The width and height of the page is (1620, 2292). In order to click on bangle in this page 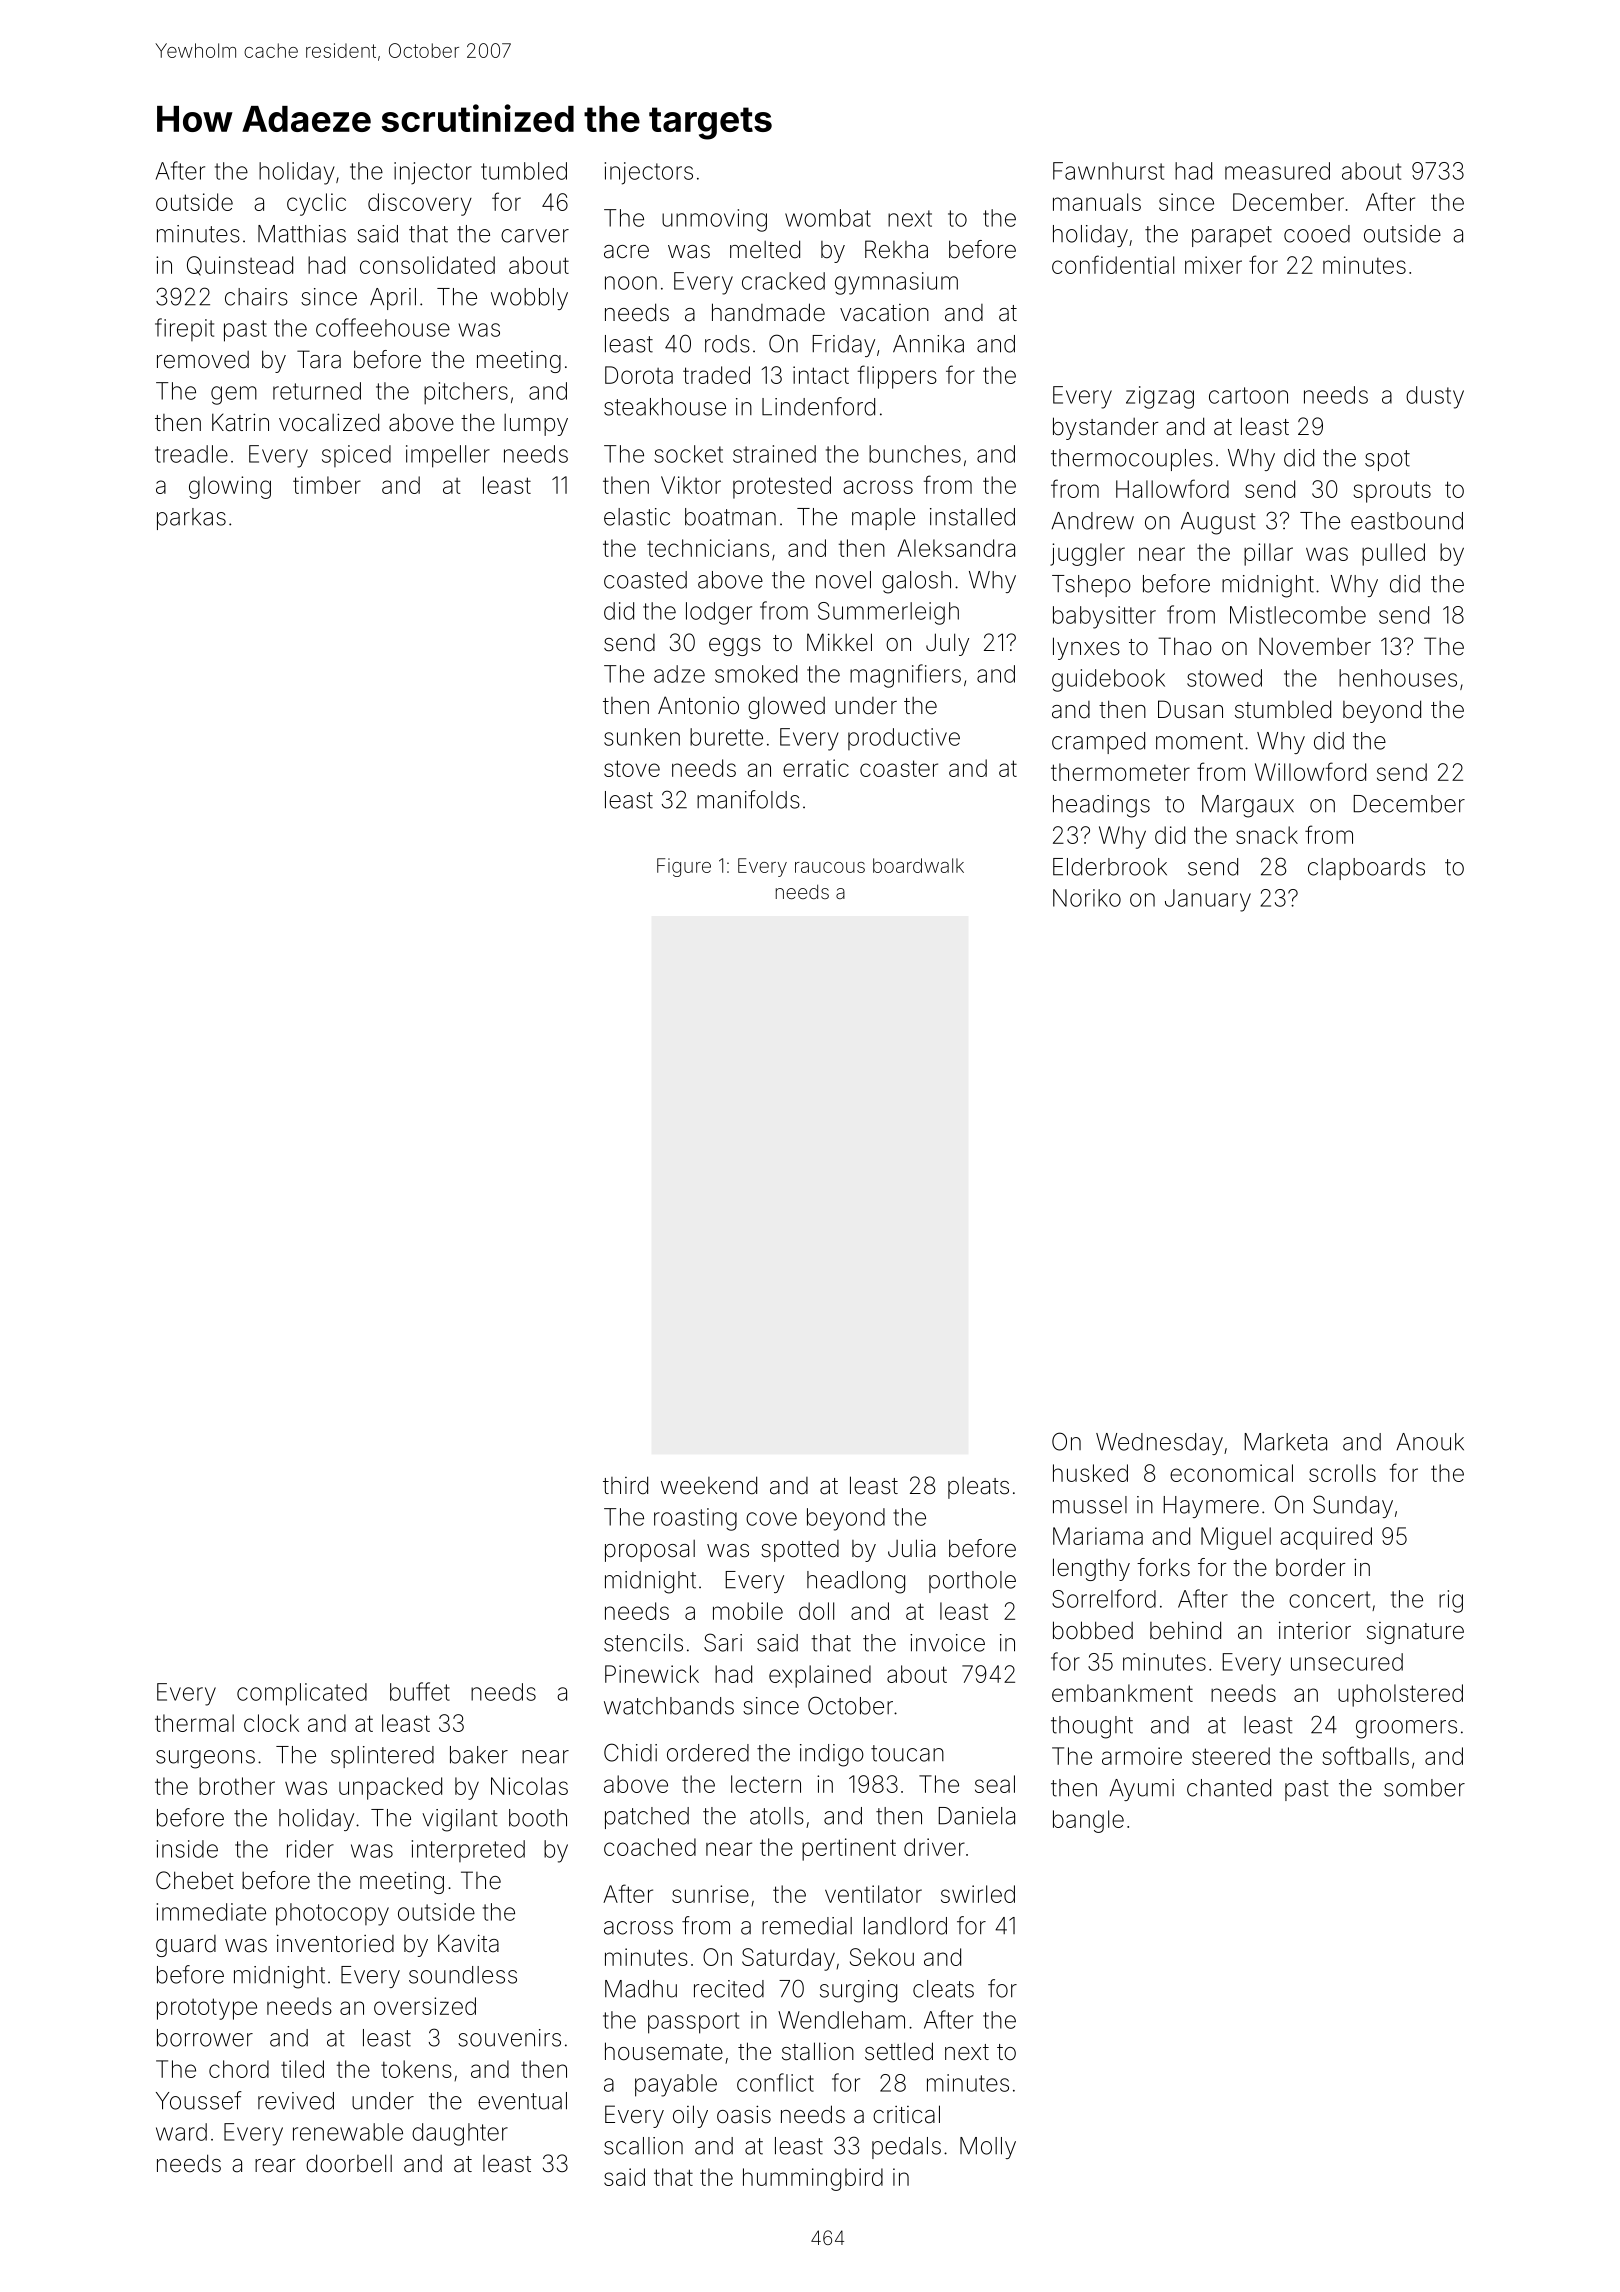, I will do `click(1088, 1821)`.
